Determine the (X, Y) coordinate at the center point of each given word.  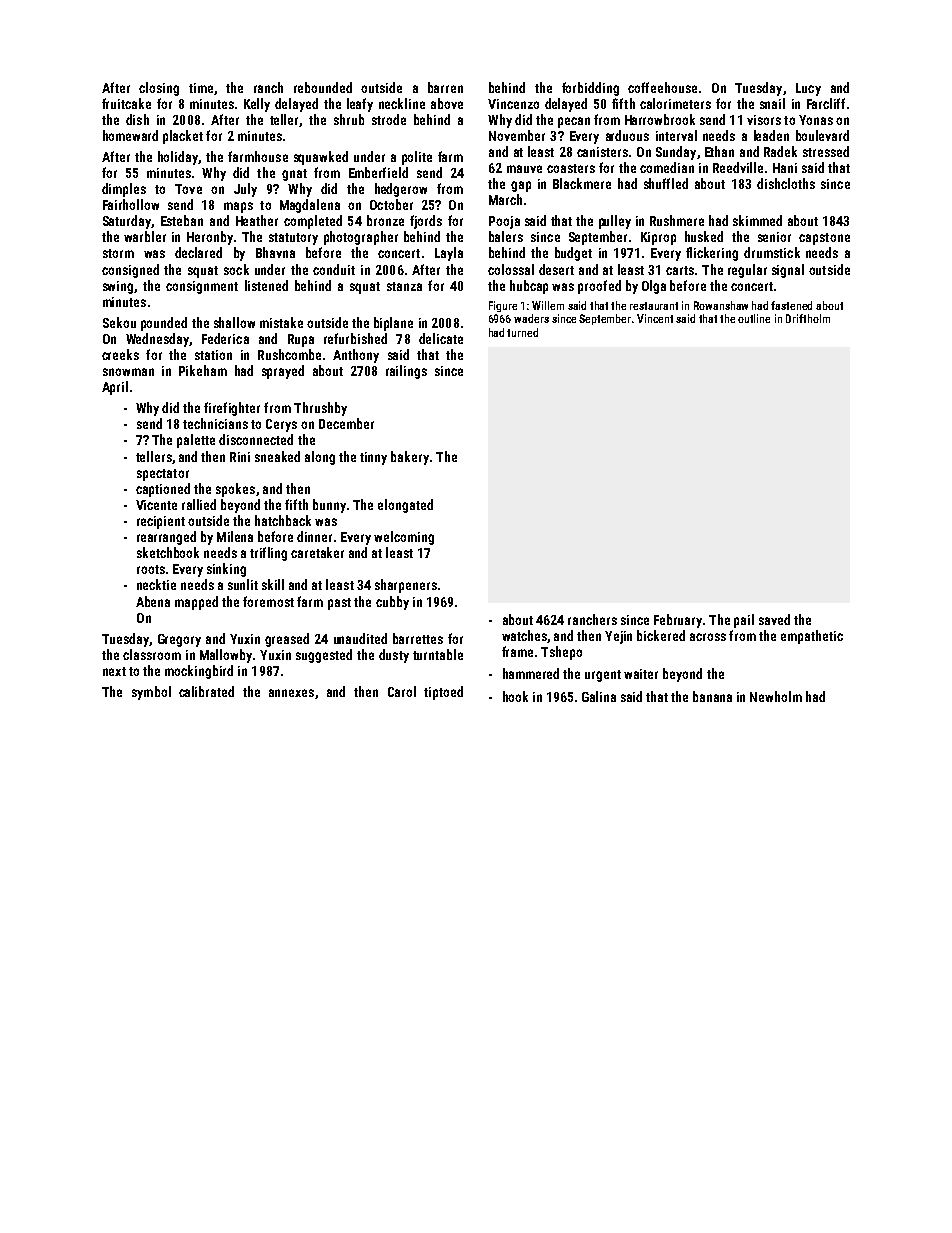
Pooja (504, 222)
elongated (405, 506)
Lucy (808, 89)
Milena (235, 536)
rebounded (323, 87)
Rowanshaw (721, 305)
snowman (128, 372)
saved (774, 619)
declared (198, 252)
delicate (441, 338)
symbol (151, 693)
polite (417, 158)
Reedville (738, 167)
